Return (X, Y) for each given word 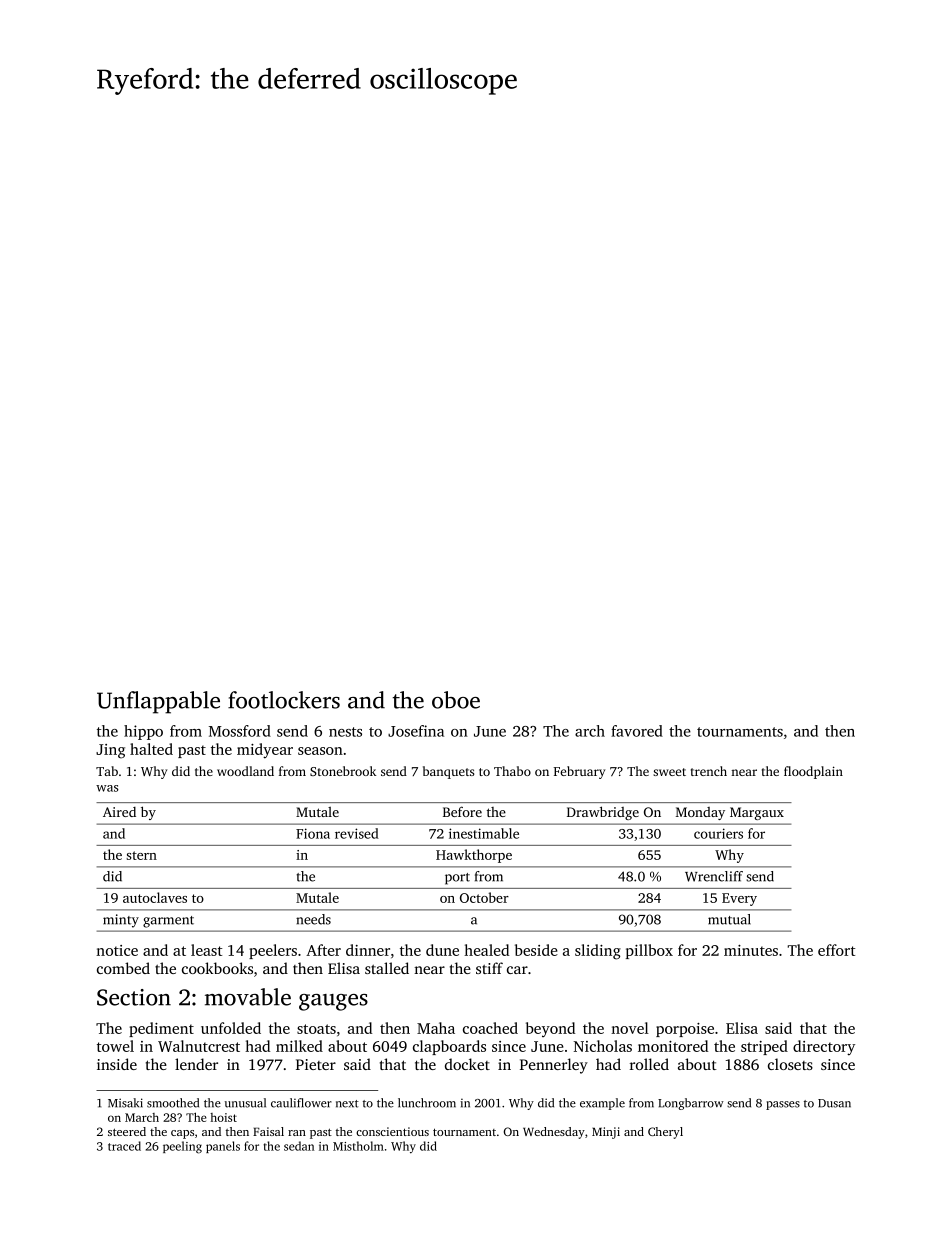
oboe (456, 700)
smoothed (173, 1103)
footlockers (284, 700)
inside (117, 1064)
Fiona (313, 833)
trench (709, 771)
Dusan (834, 1103)
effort (836, 950)
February (579, 772)
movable (248, 997)
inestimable (484, 833)
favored (637, 731)
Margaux (757, 813)
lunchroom (427, 1103)
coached (490, 1028)
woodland (245, 771)
